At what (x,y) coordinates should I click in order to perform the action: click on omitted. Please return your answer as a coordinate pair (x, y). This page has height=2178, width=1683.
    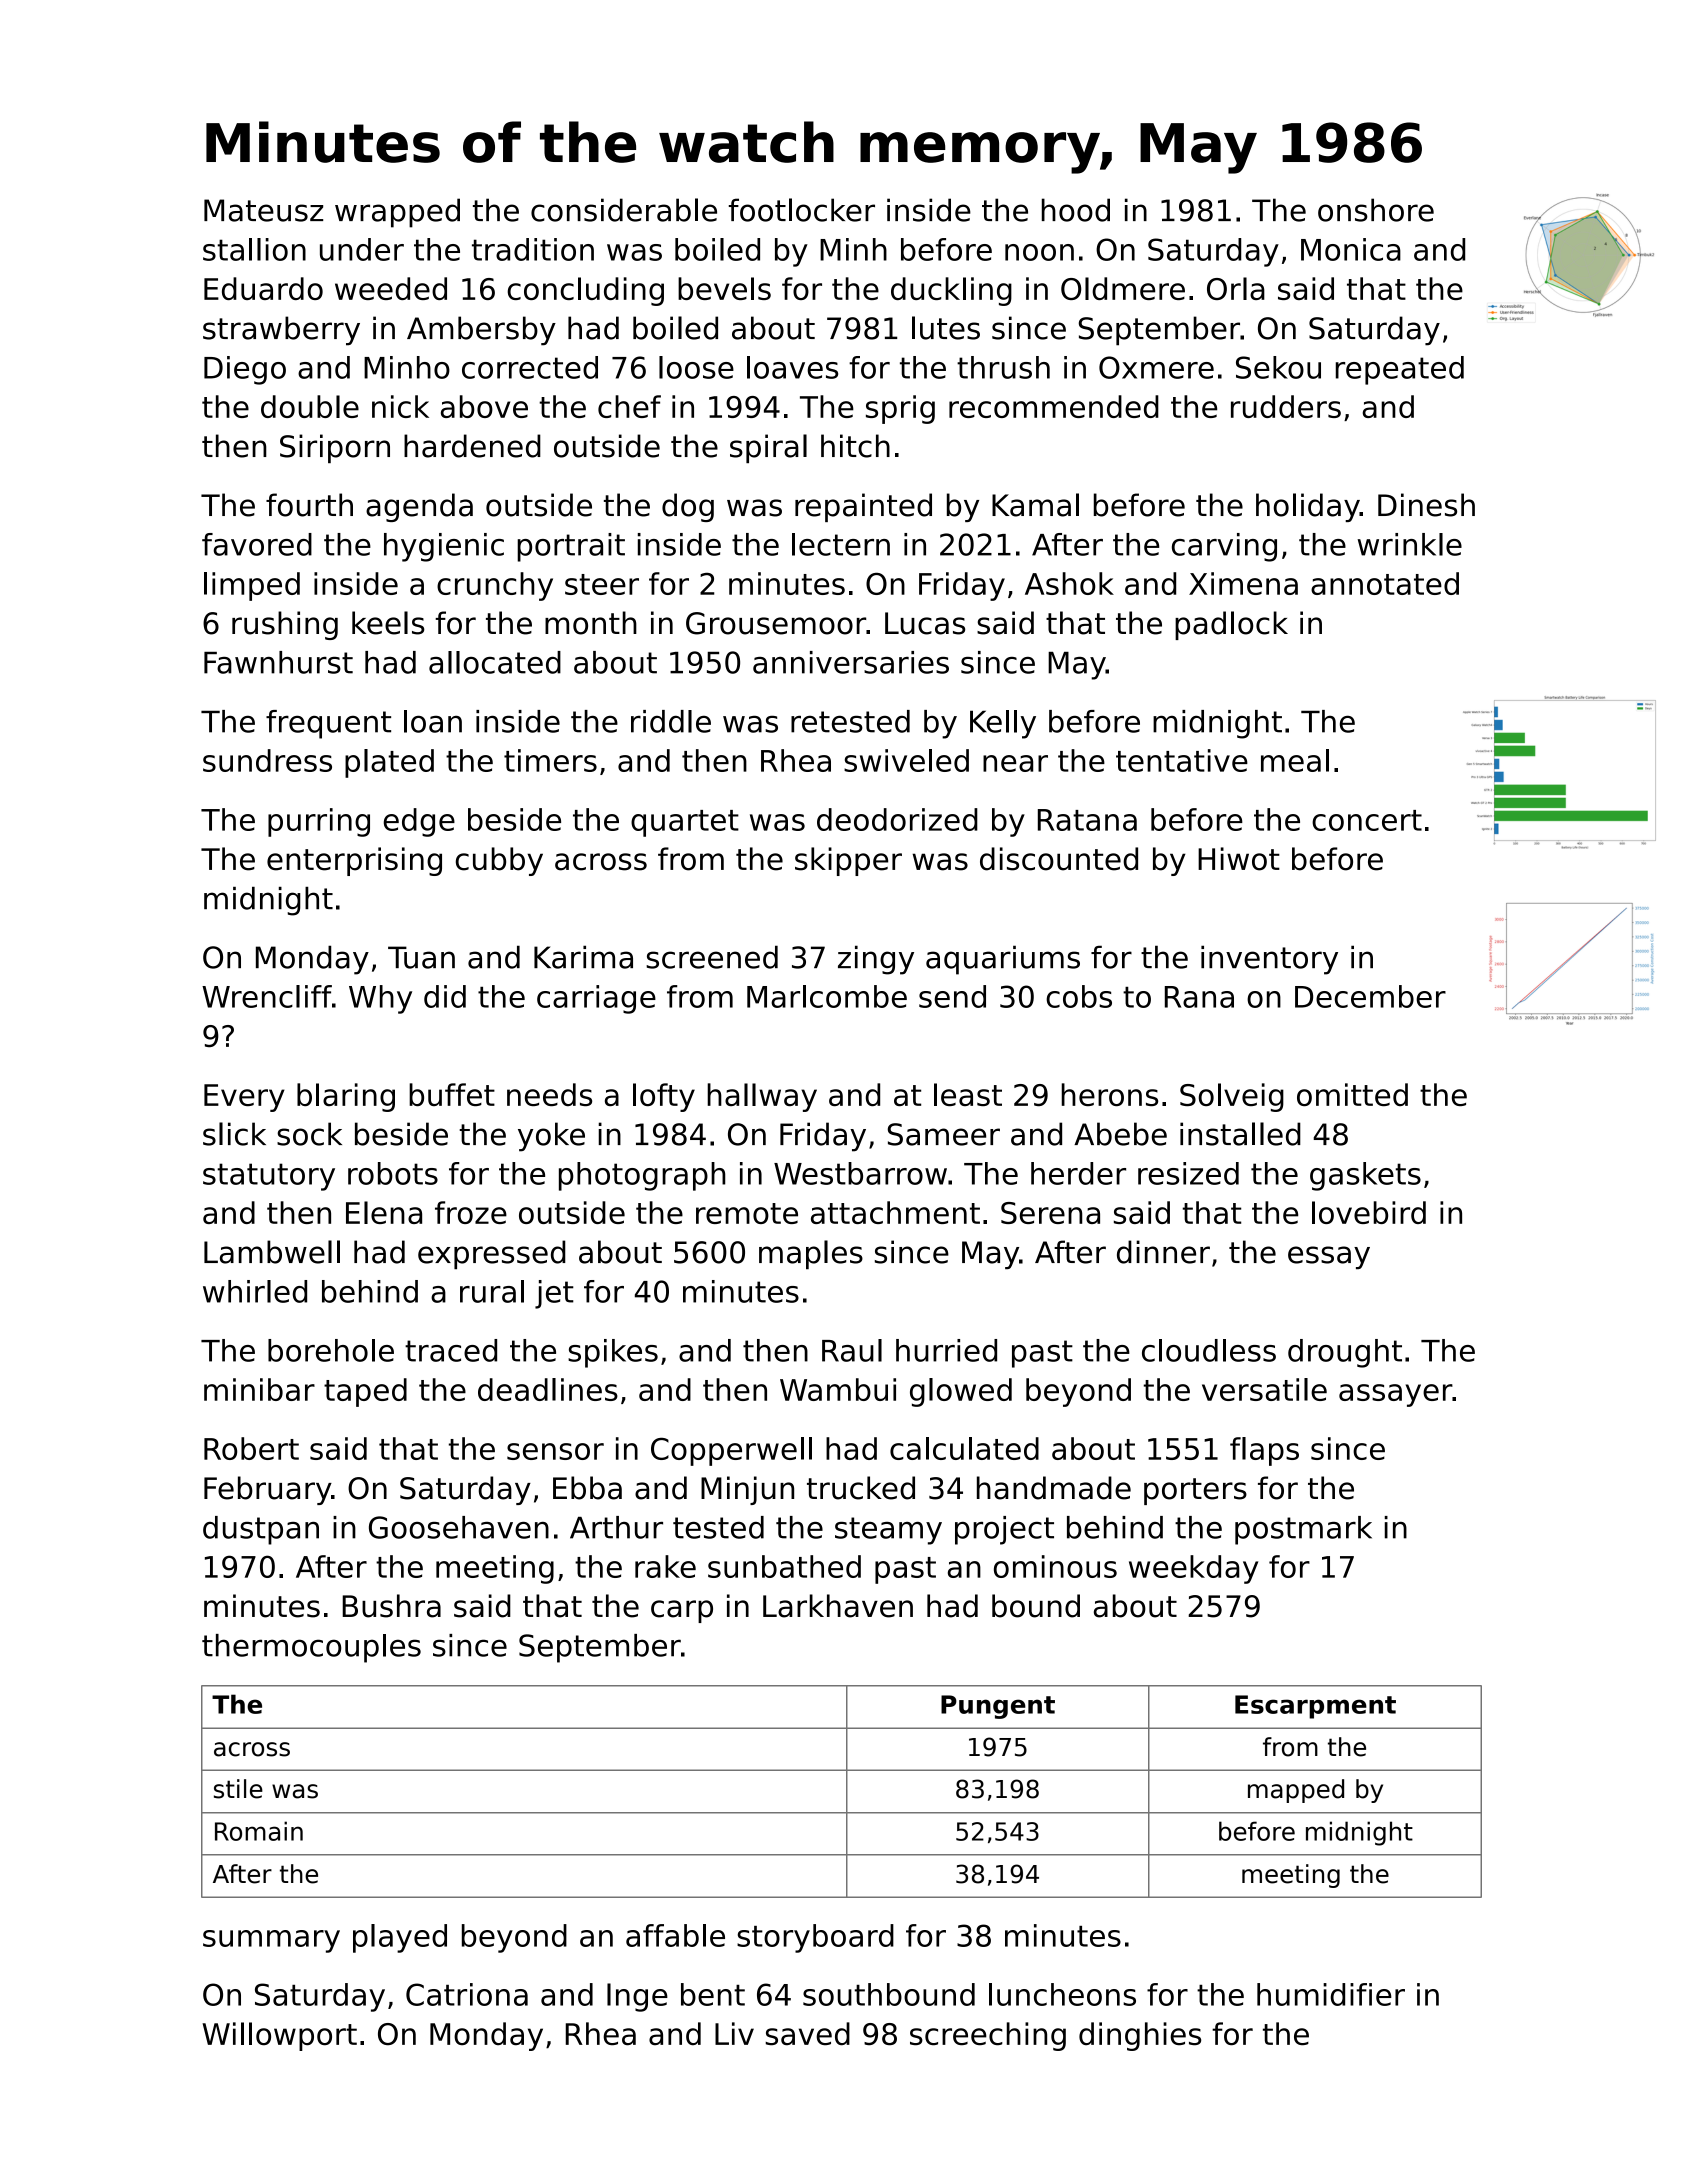
    Looking at the image, I should click on (1352, 1094).
